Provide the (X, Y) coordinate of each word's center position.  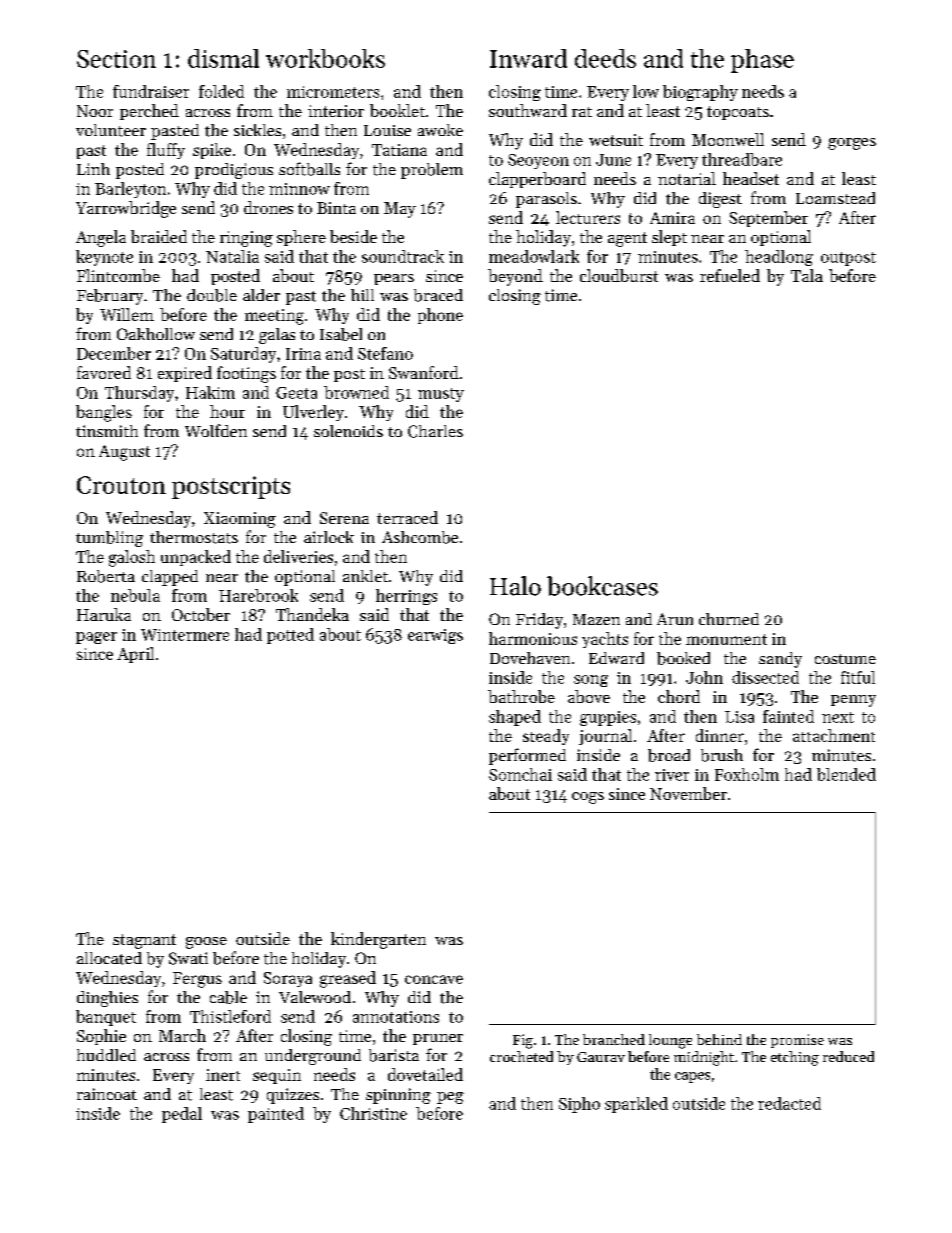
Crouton (121, 485)
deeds (605, 58)
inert (223, 1075)
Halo (515, 586)
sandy (780, 660)
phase (762, 61)
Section (116, 59)
